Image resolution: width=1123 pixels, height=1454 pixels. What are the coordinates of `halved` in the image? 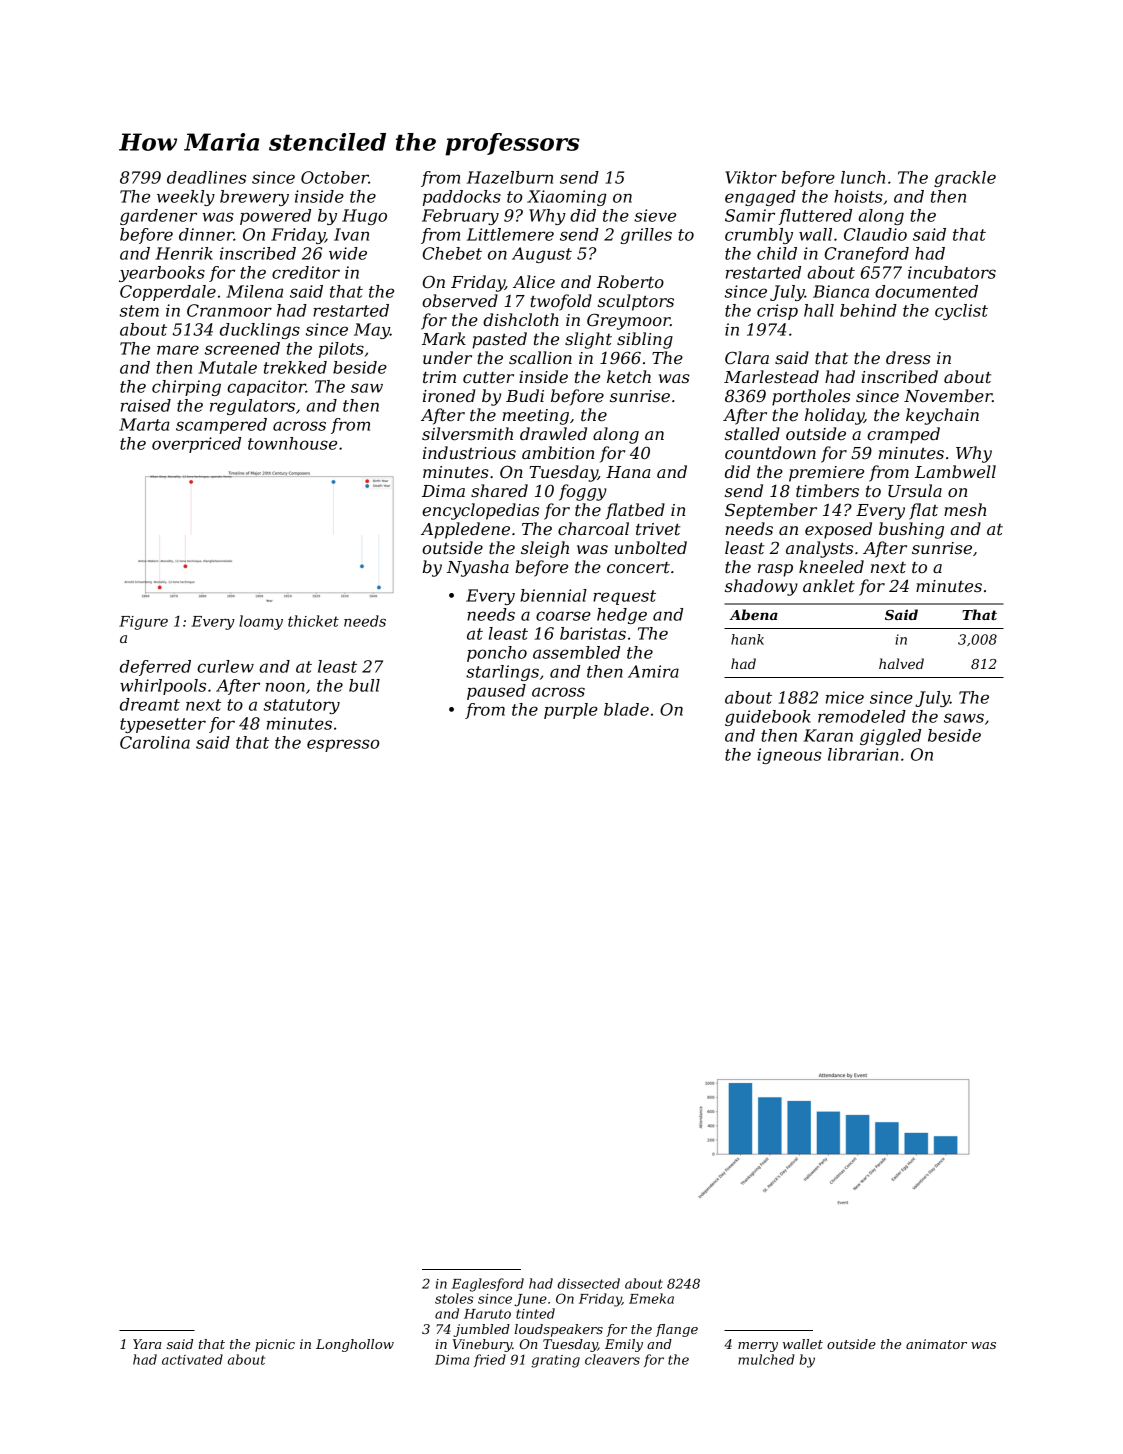 It's located at (901, 663).
